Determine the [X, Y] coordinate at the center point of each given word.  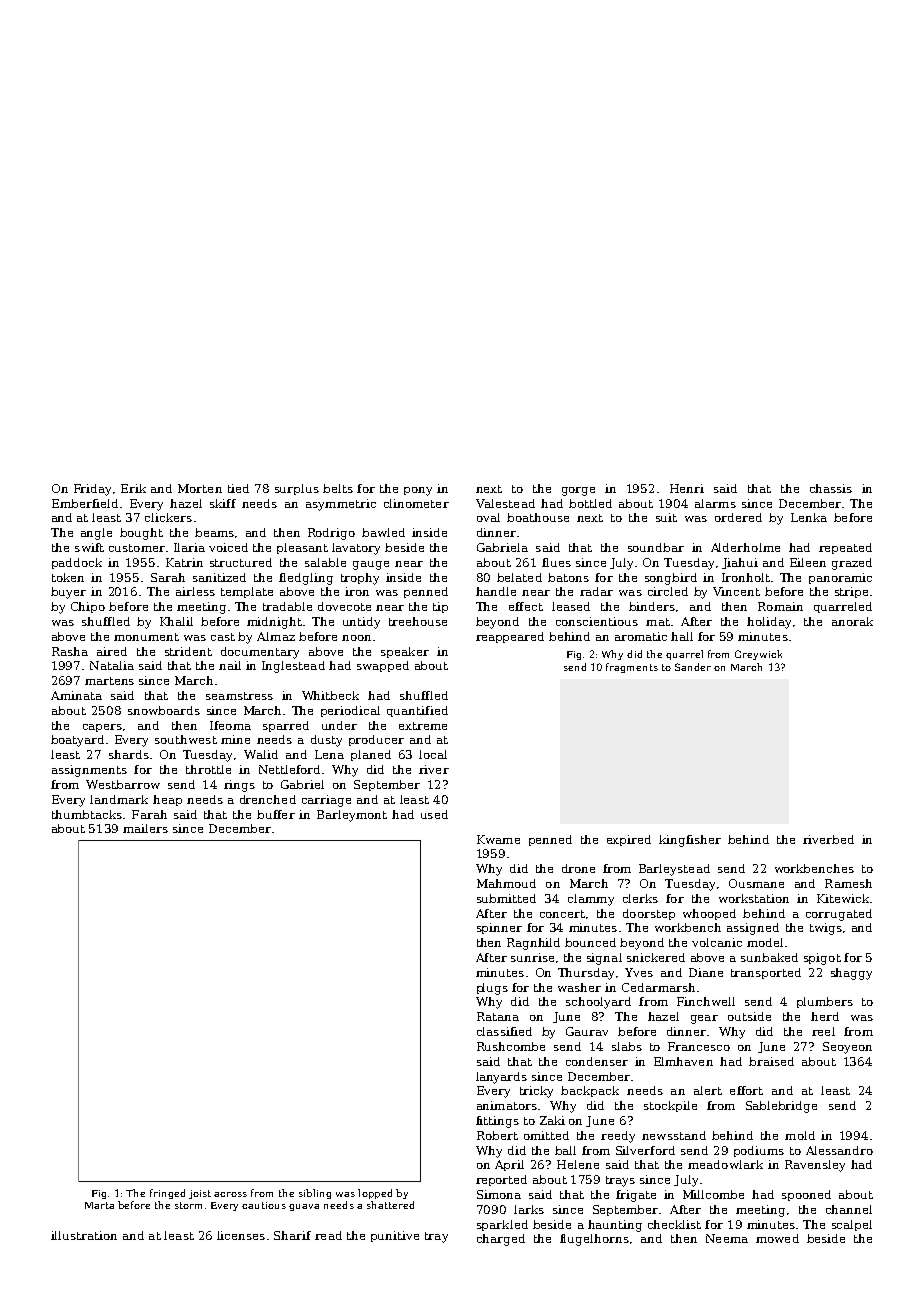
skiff [223, 503]
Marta [99, 1205]
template [247, 592]
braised [771, 1061]
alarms [715, 503]
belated [519, 577]
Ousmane [756, 883]
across [230, 1194]
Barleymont [352, 816]
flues [556, 562]
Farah [149, 814]
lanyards [501, 1078]
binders [652, 606]
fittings [497, 1122]
